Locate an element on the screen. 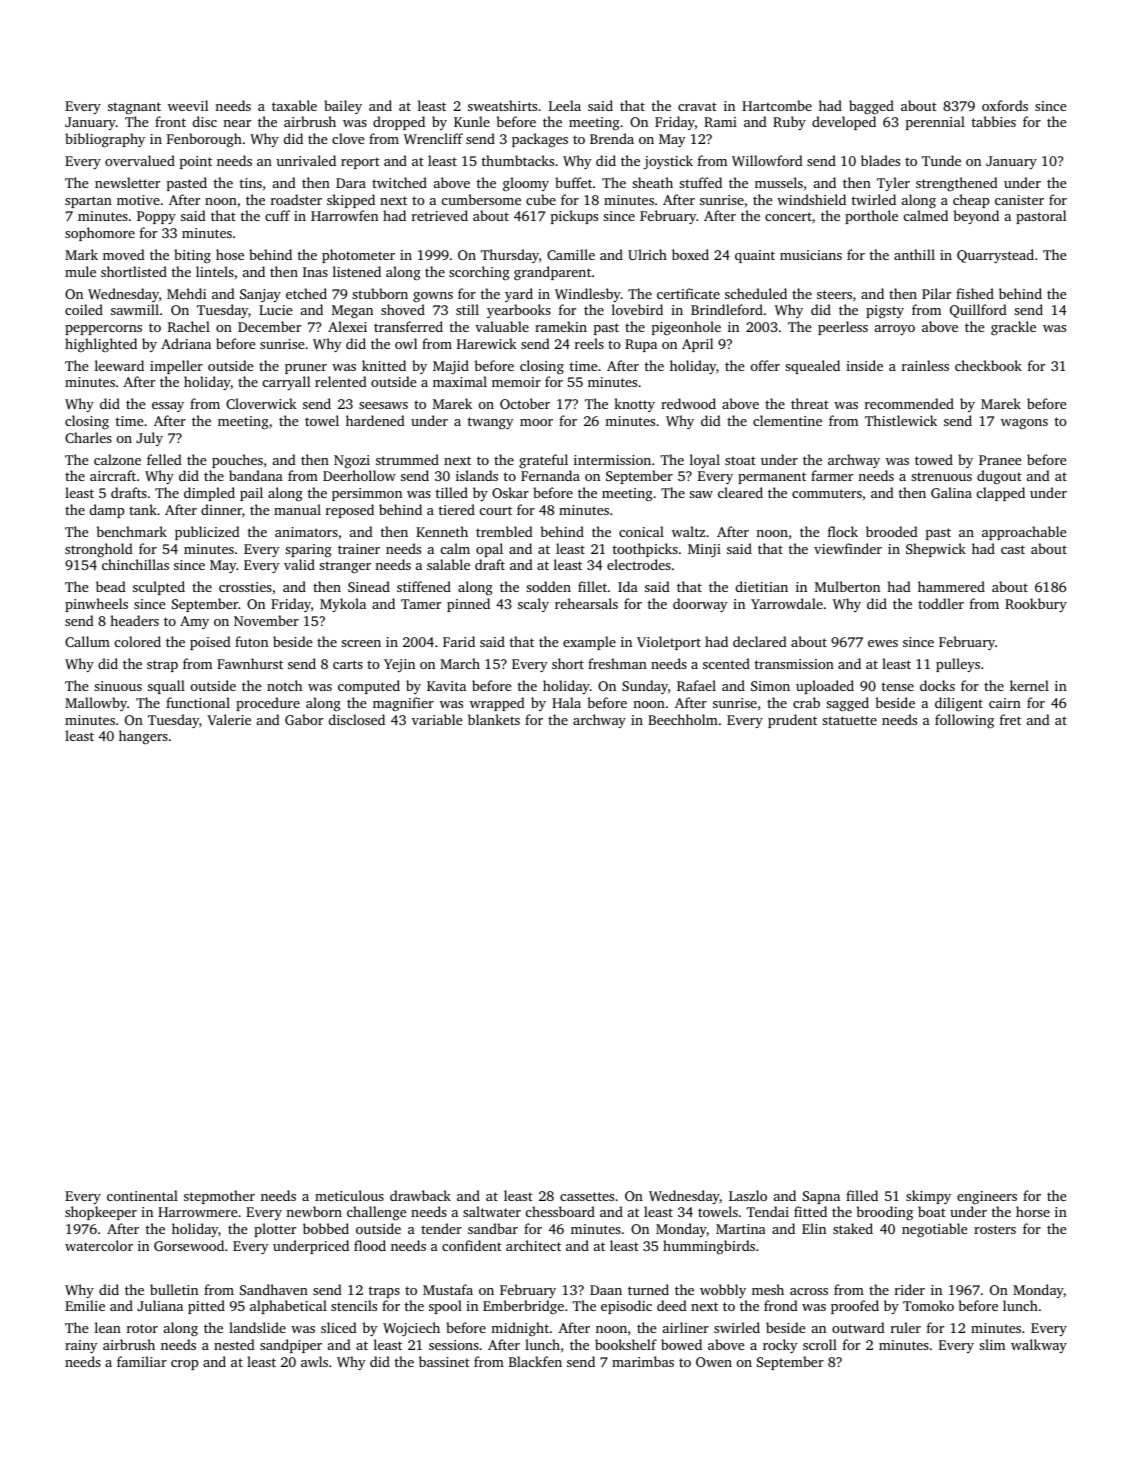  bagged is located at coordinates (871, 107).
